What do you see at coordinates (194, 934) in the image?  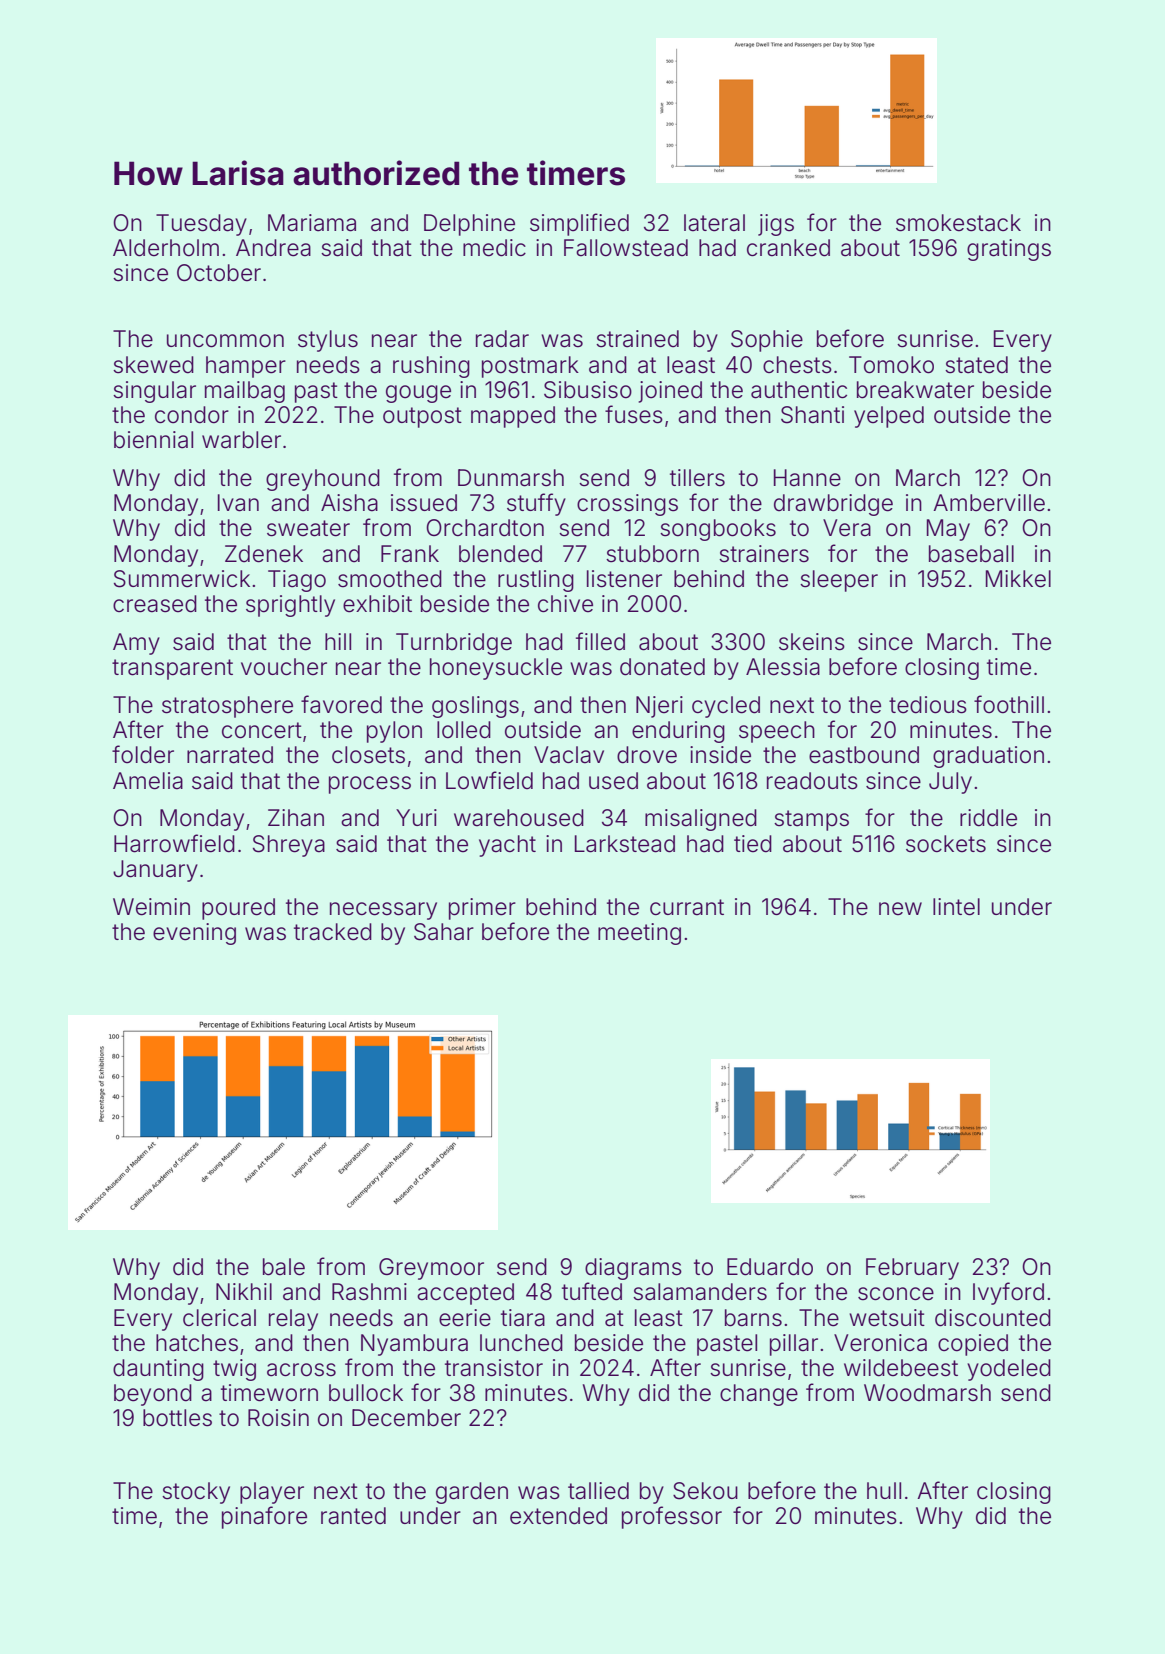 I see `evening` at bounding box center [194, 934].
